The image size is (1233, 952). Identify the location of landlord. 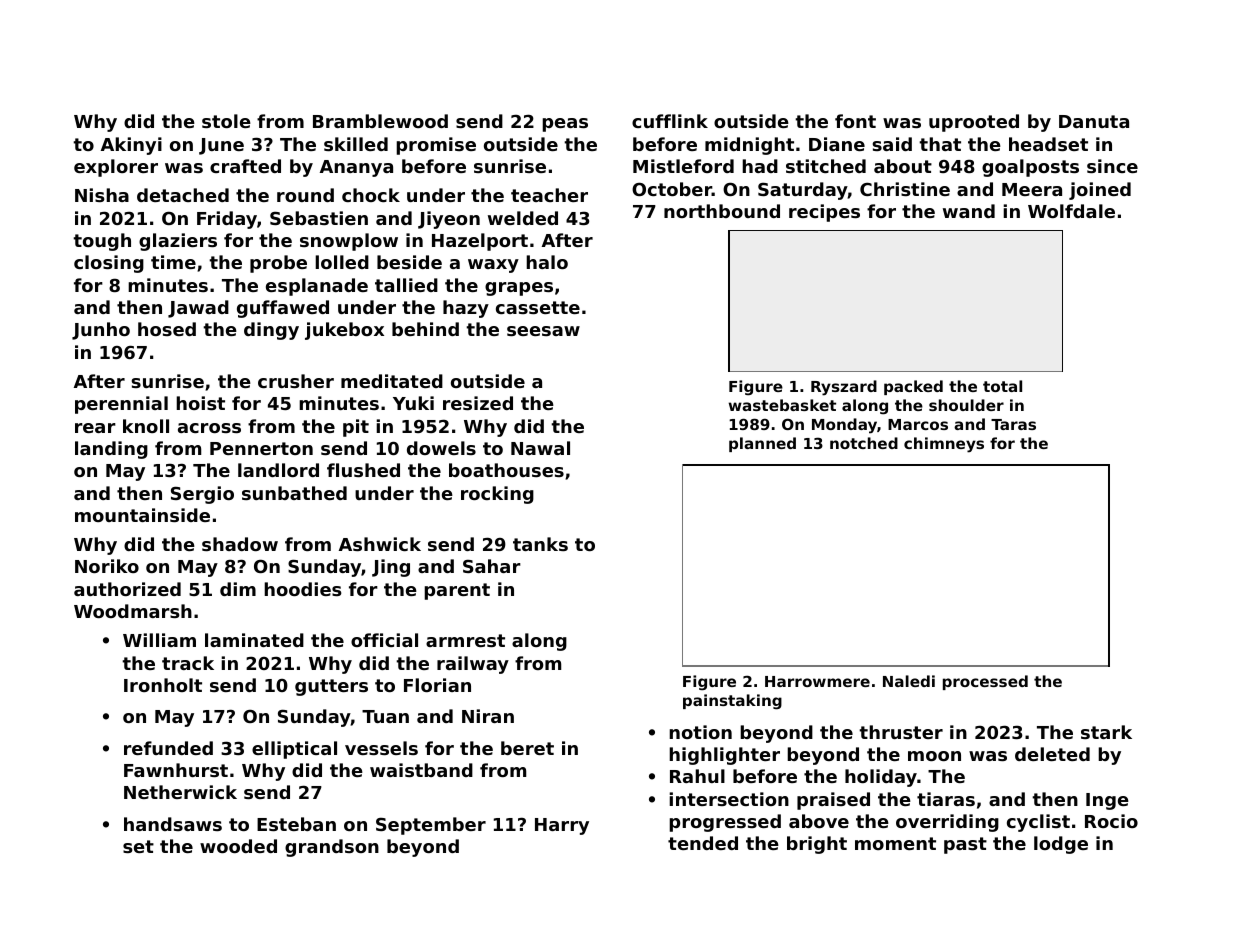
(278, 470).
